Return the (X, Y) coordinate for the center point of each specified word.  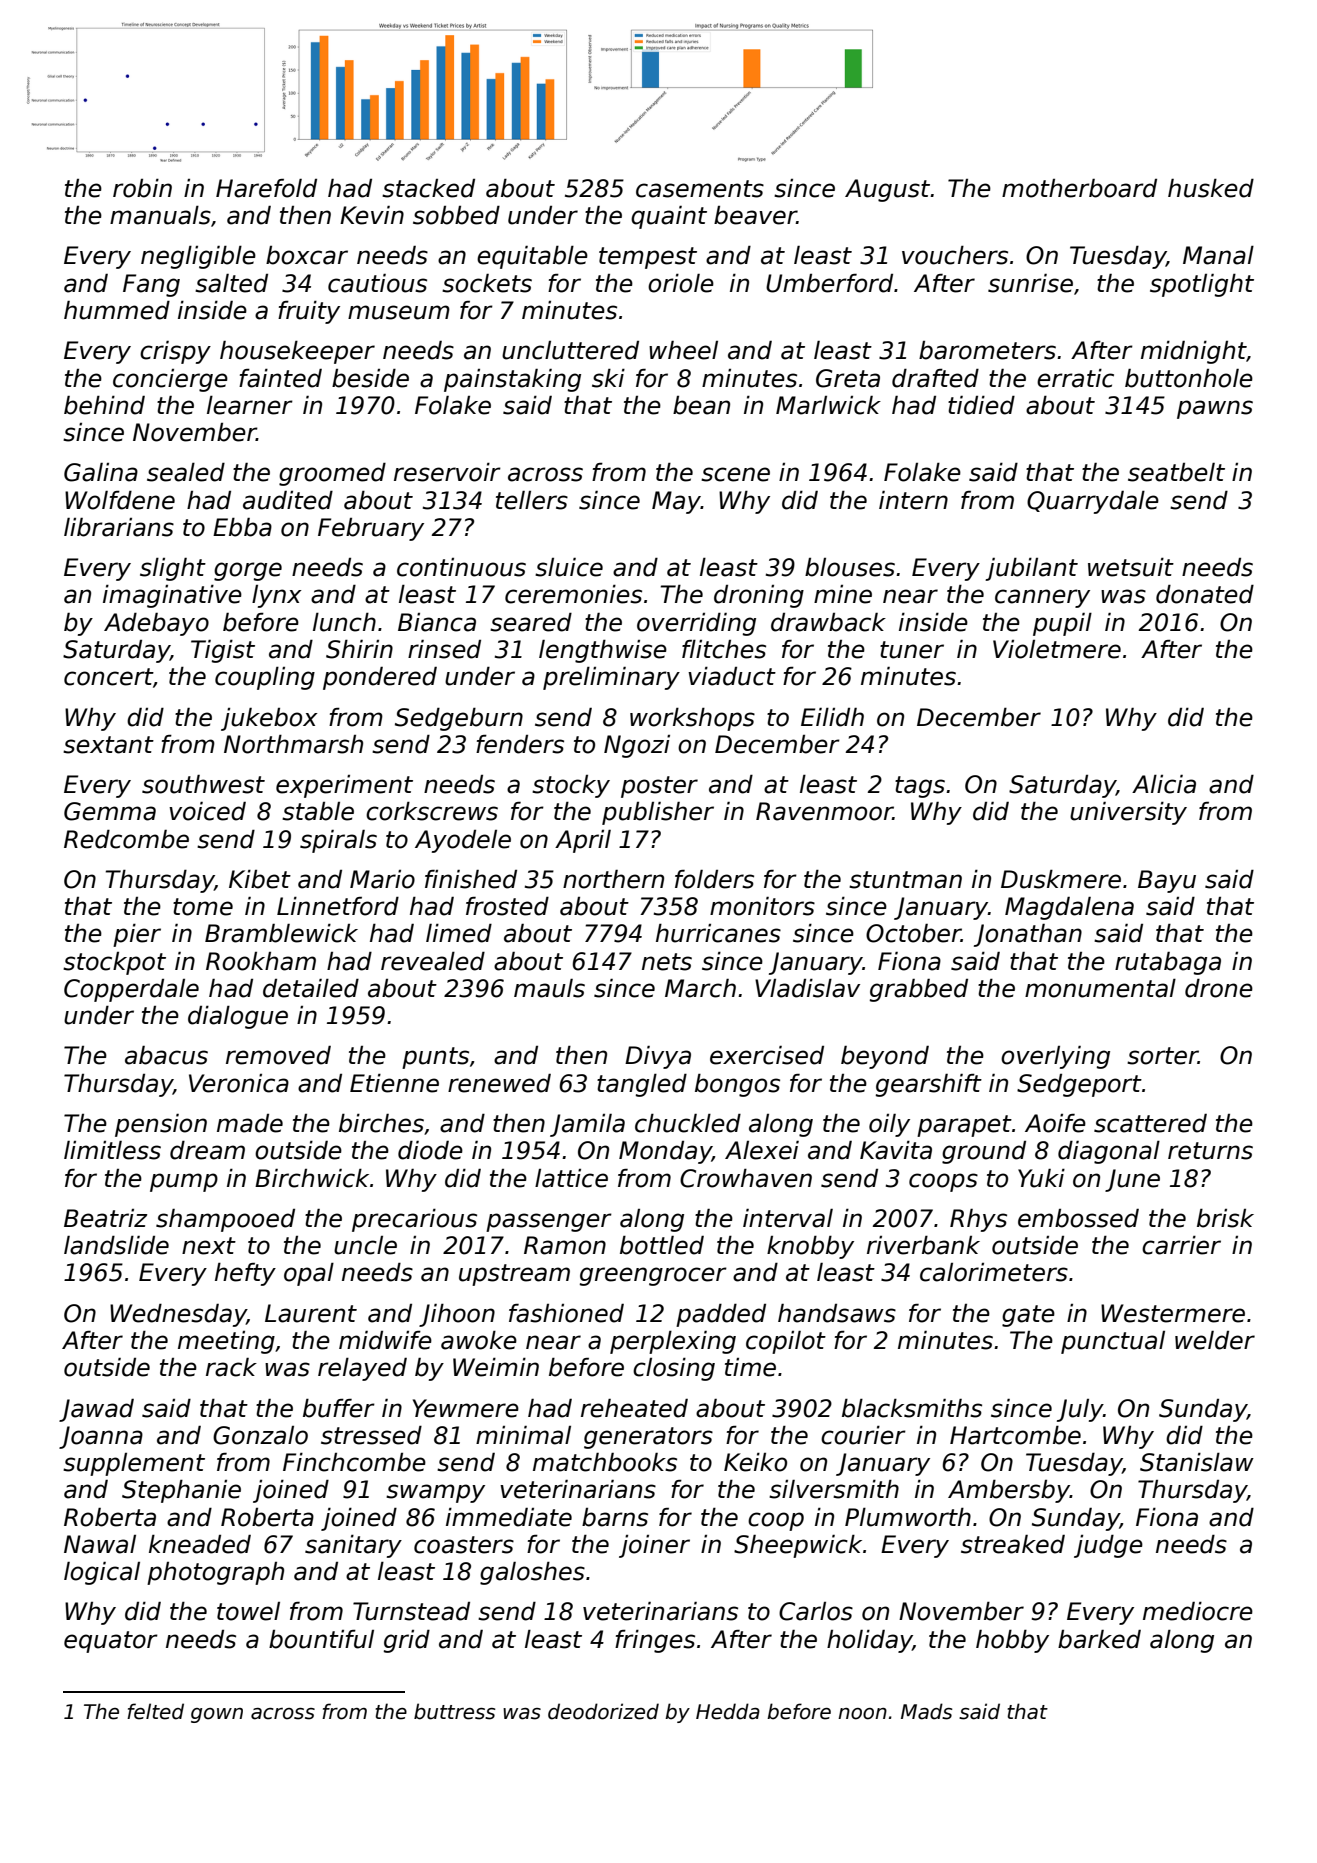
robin (142, 188)
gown (217, 1715)
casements (700, 189)
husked (1211, 188)
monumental (1100, 988)
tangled (642, 1085)
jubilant (1031, 569)
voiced (207, 811)
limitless (112, 1150)
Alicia (1164, 784)
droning (759, 596)
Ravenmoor (824, 811)
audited (288, 500)
